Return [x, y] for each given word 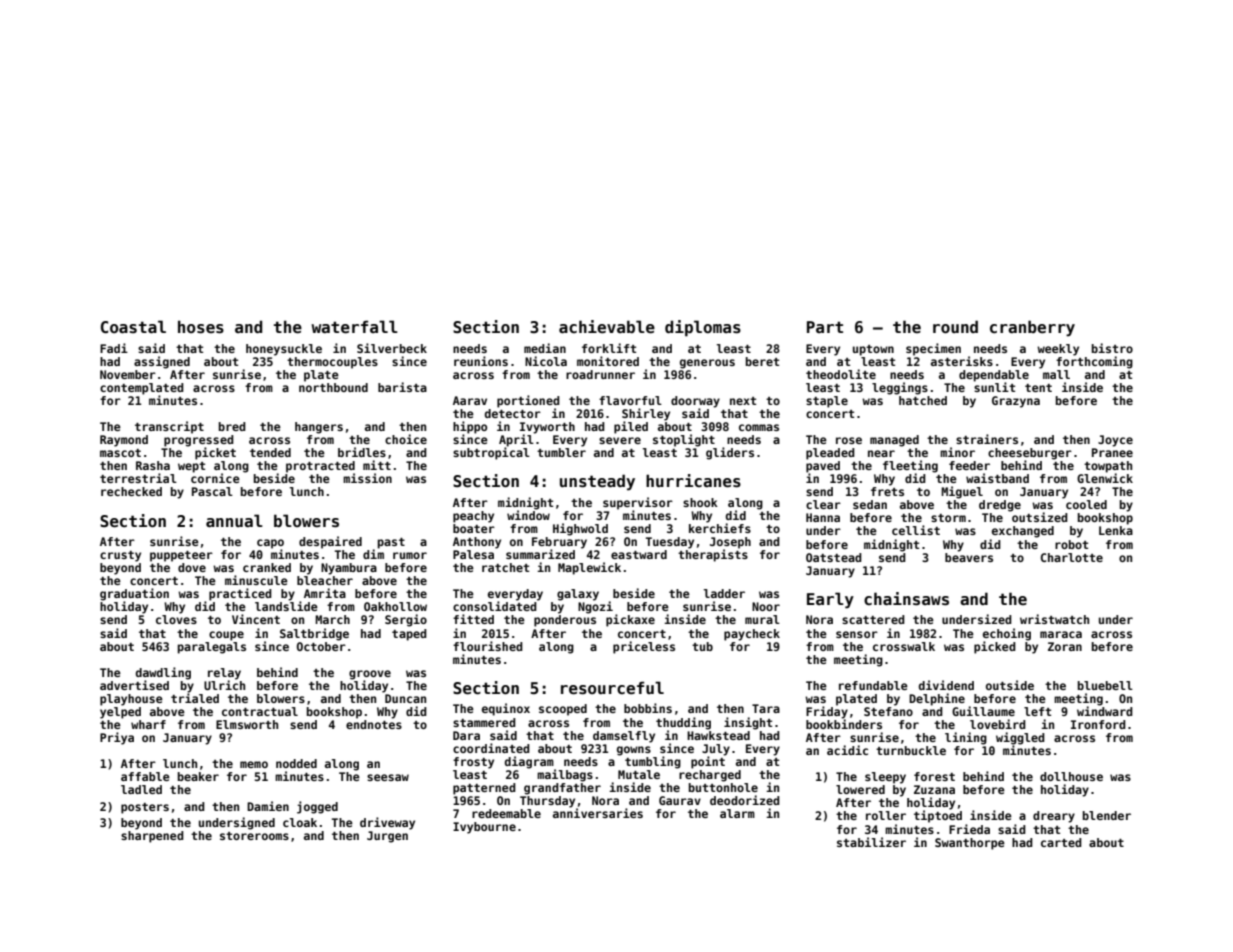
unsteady [597, 482]
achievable [607, 327]
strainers [987, 439]
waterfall [354, 327]
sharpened [152, 837]
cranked [267, 567]
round [955, 326]
